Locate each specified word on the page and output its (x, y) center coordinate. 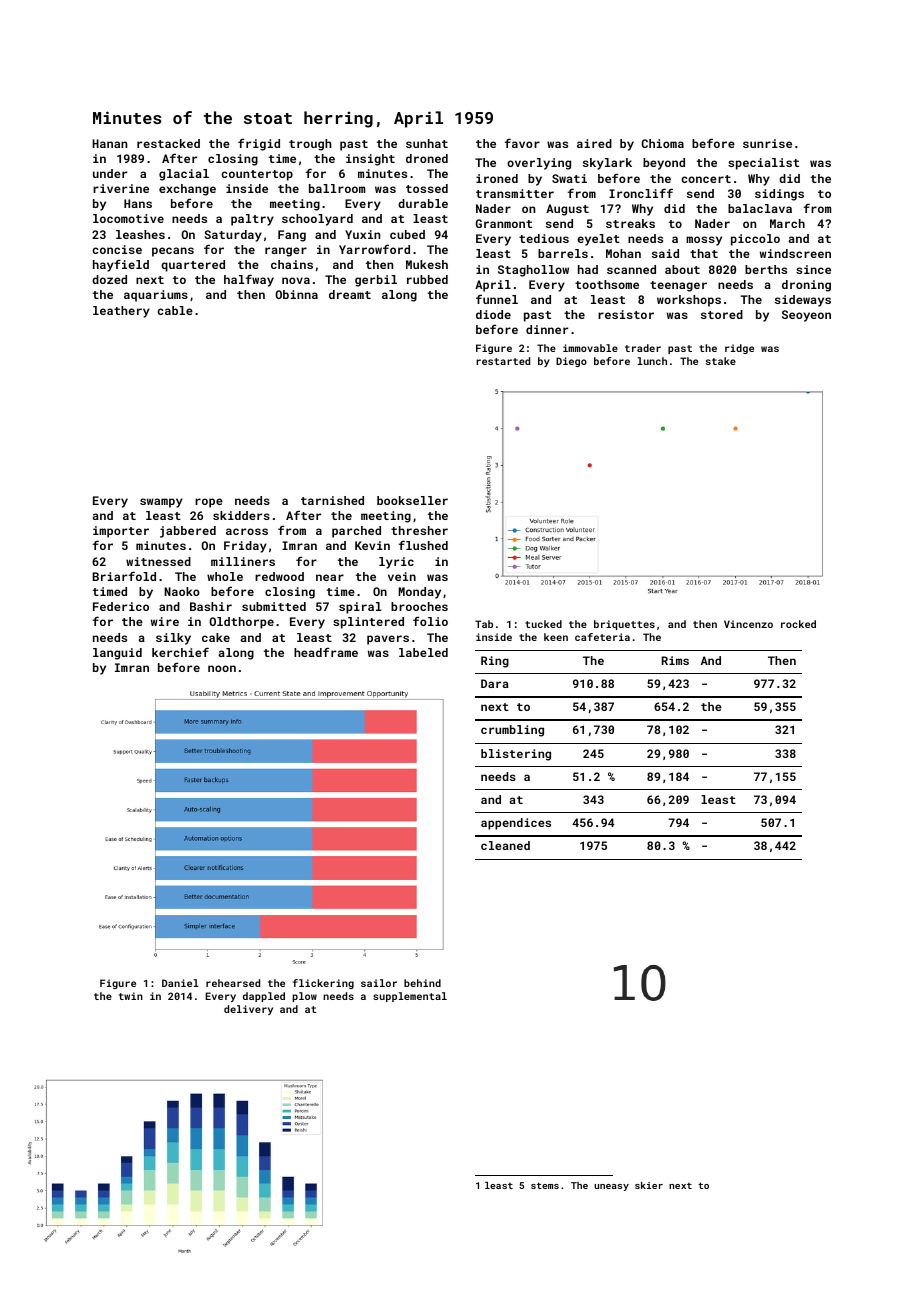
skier (649, 1185)
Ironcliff (641, 193)
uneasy (611, 1187)
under (110, 173)
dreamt (350, 294)
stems (545, 1185)
